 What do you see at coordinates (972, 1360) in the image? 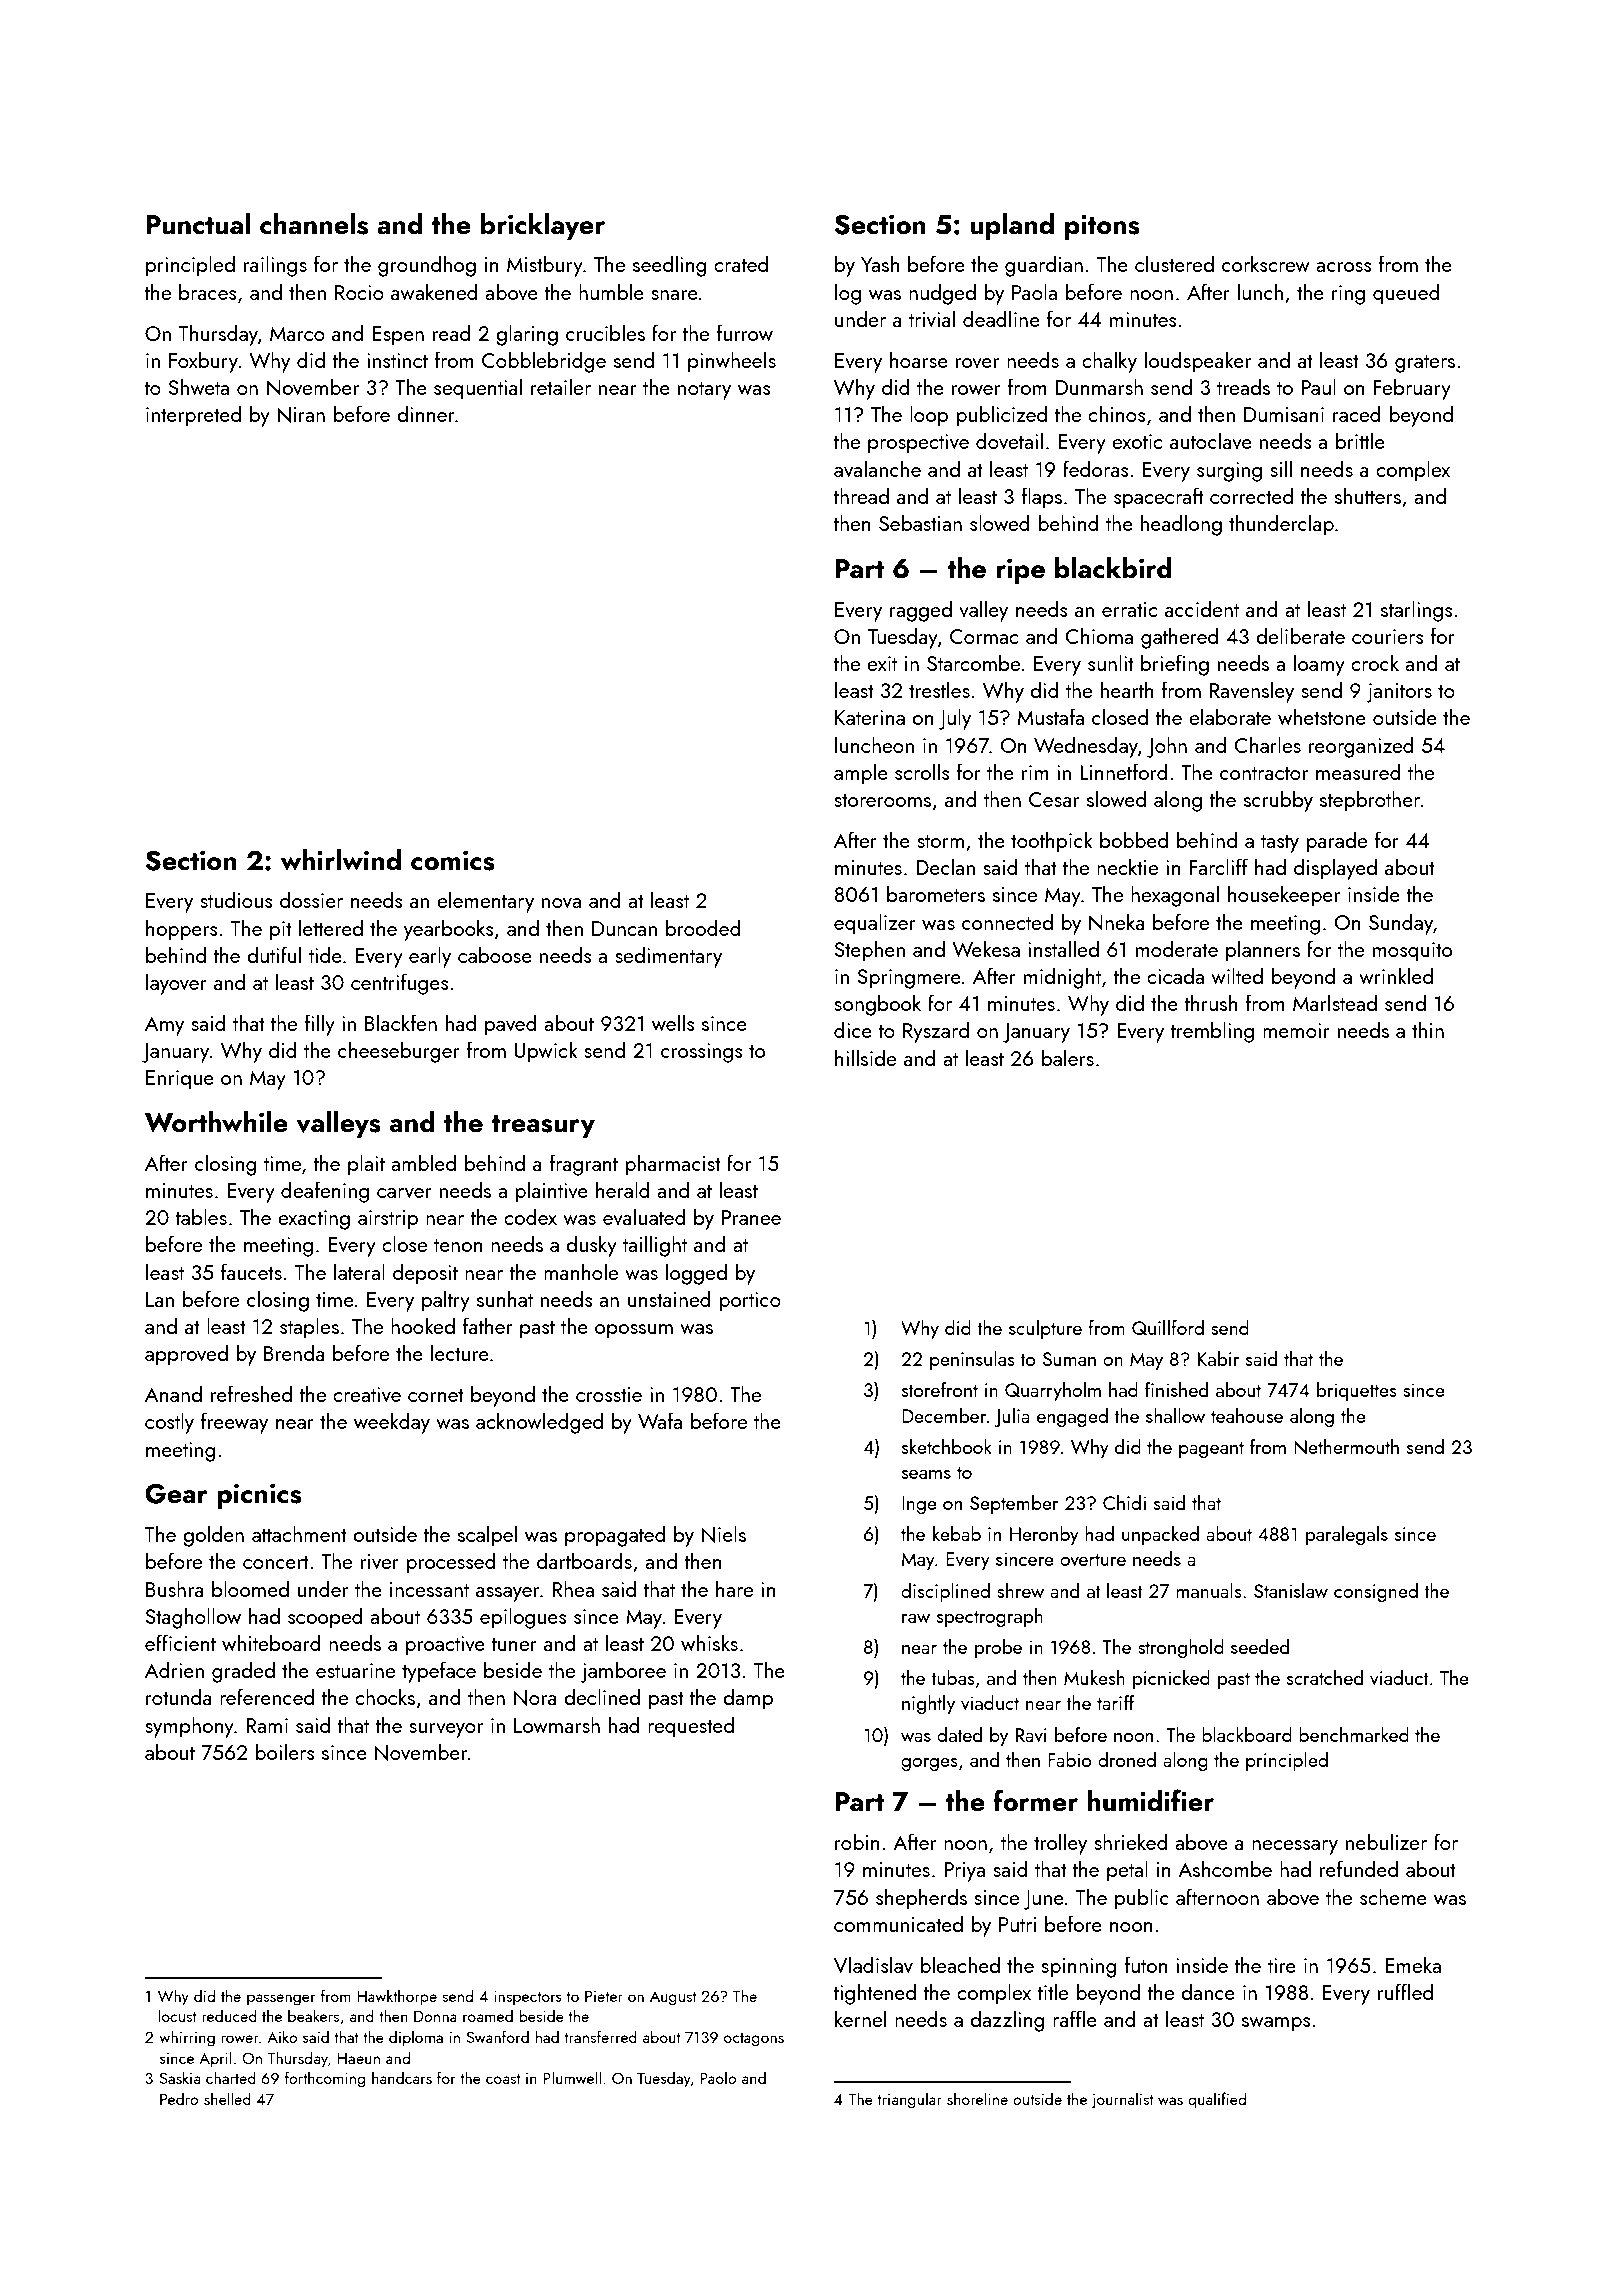
I see `peninsulas` at bounding box center [972, 1360].
